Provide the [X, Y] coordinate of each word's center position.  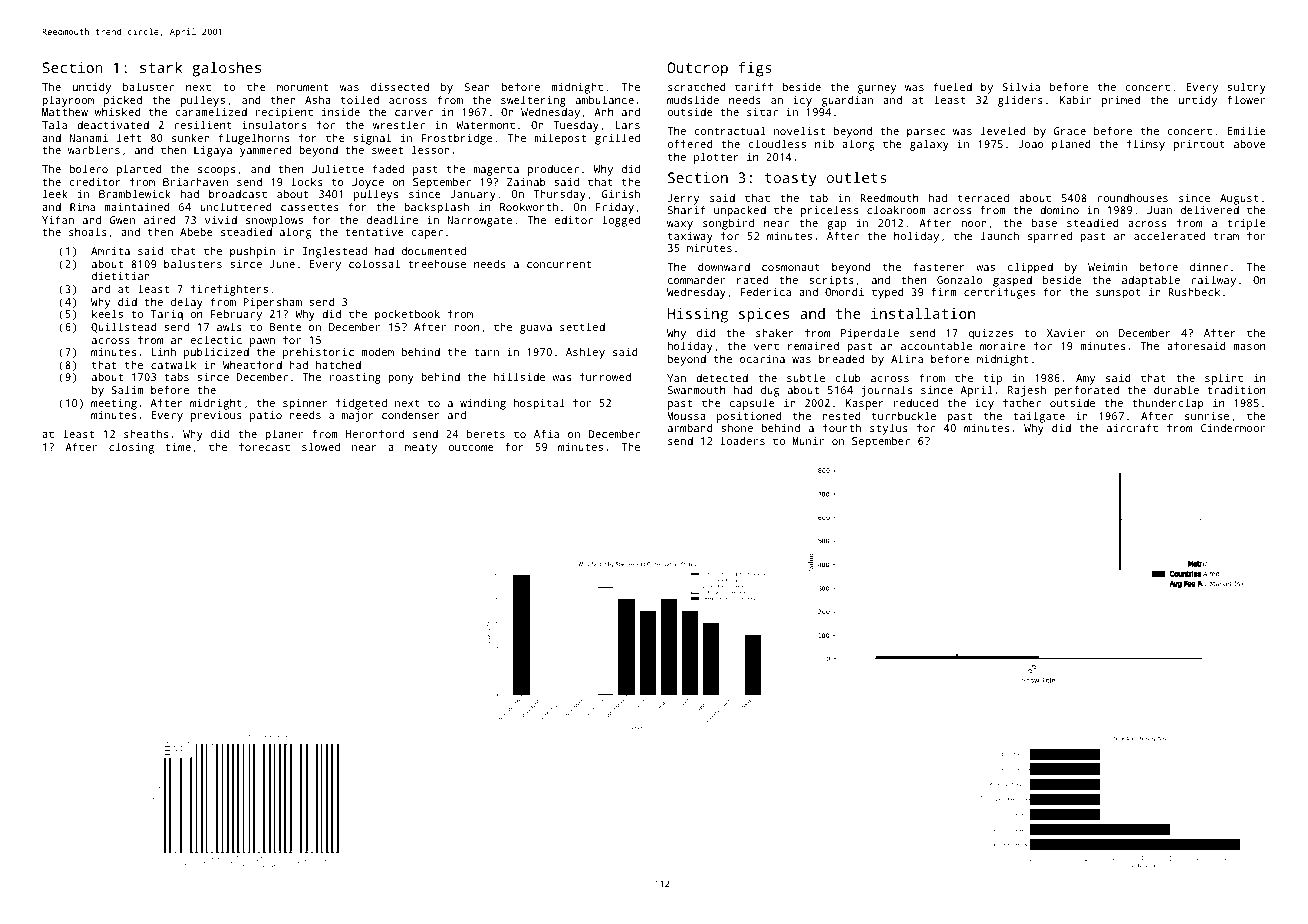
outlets [857, 177]
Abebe [196, 232]
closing [131, 448]
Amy [1085, 380]
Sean [477, 87]
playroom [68, 101]
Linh [163, 351]
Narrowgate [479, 221]
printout [1199, 145]
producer [553, 170]
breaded [841, 358]
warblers [94, 149]
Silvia [1021, 86]
